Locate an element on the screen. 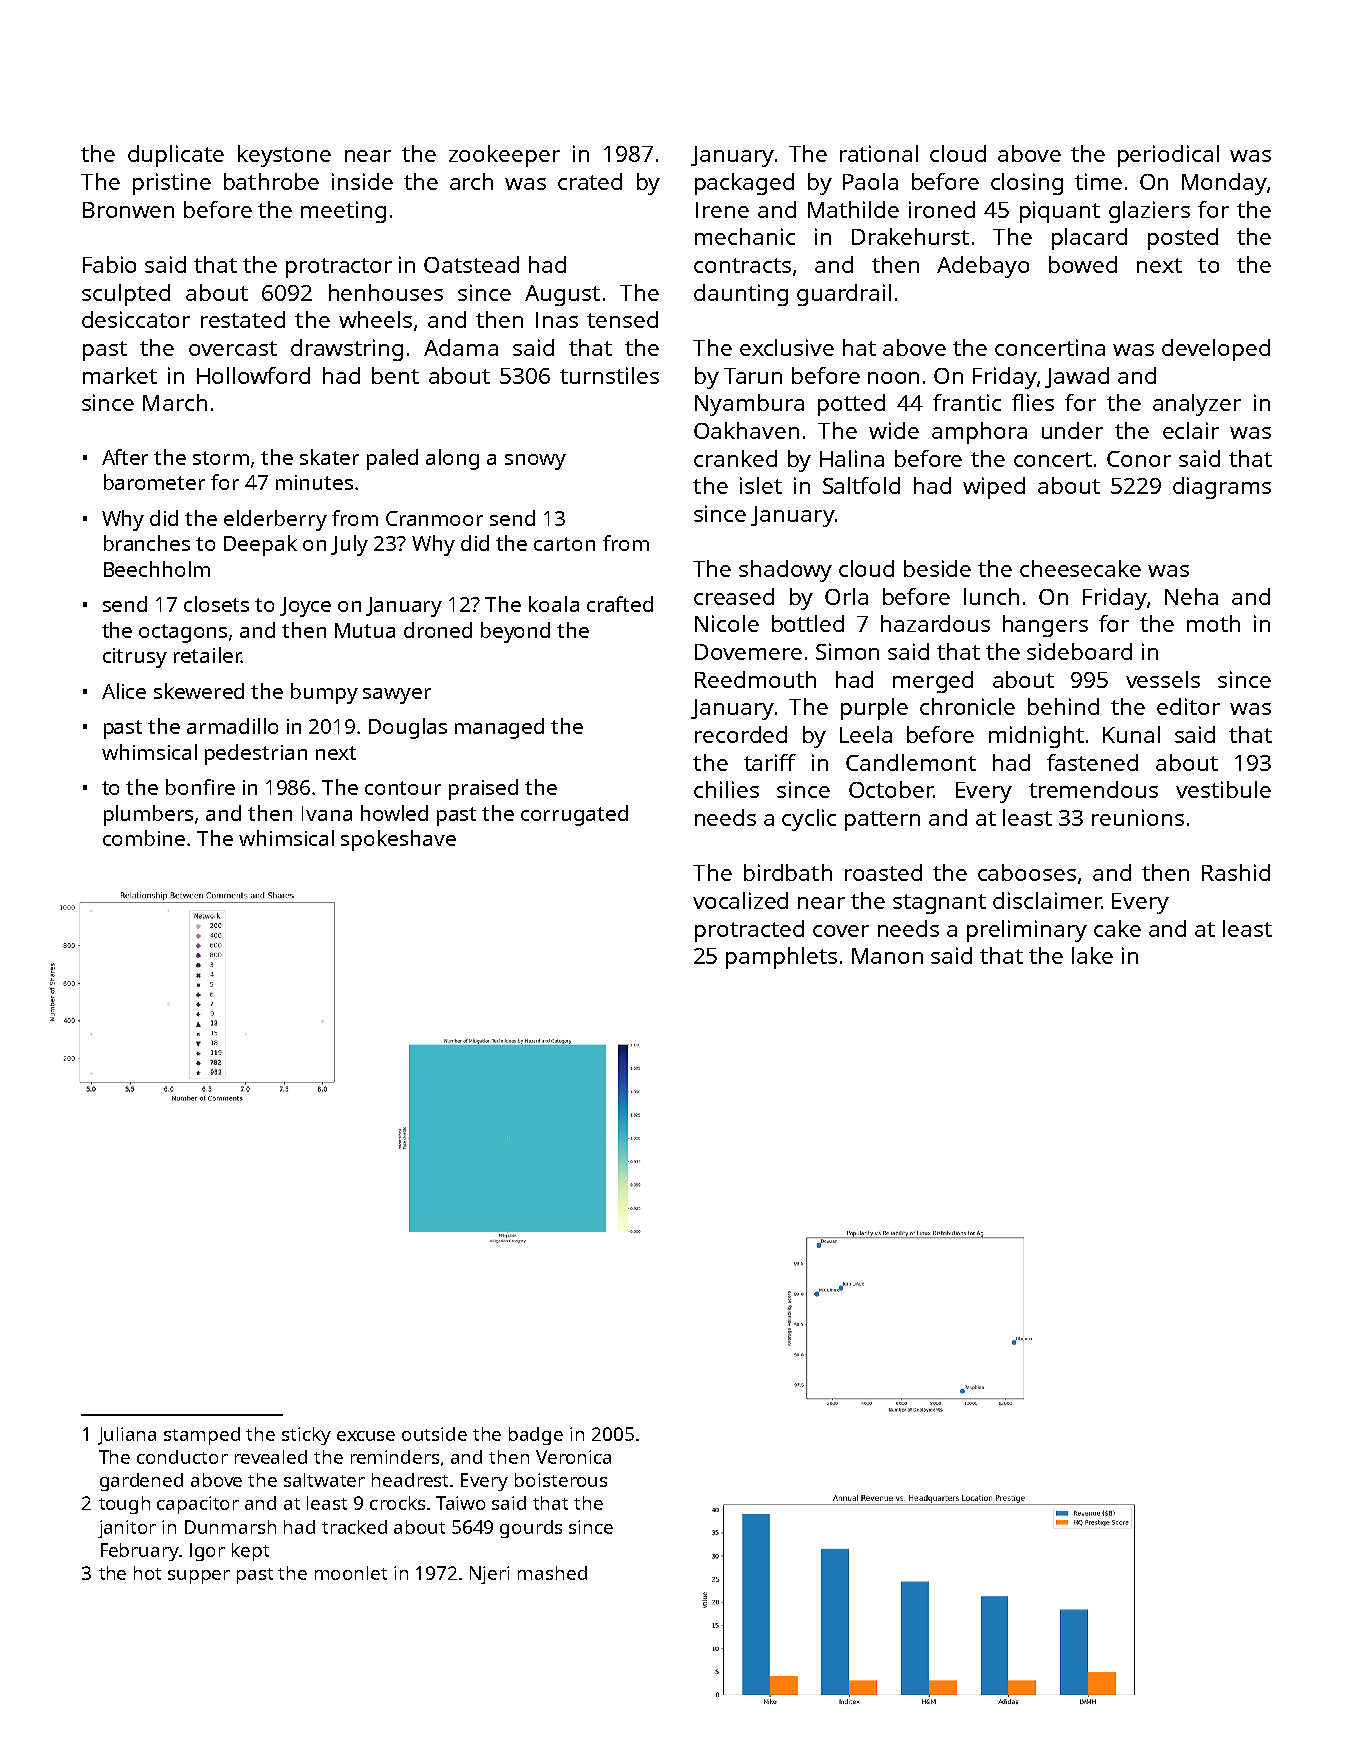  diagrams is located at coordinates (1222, 488).
